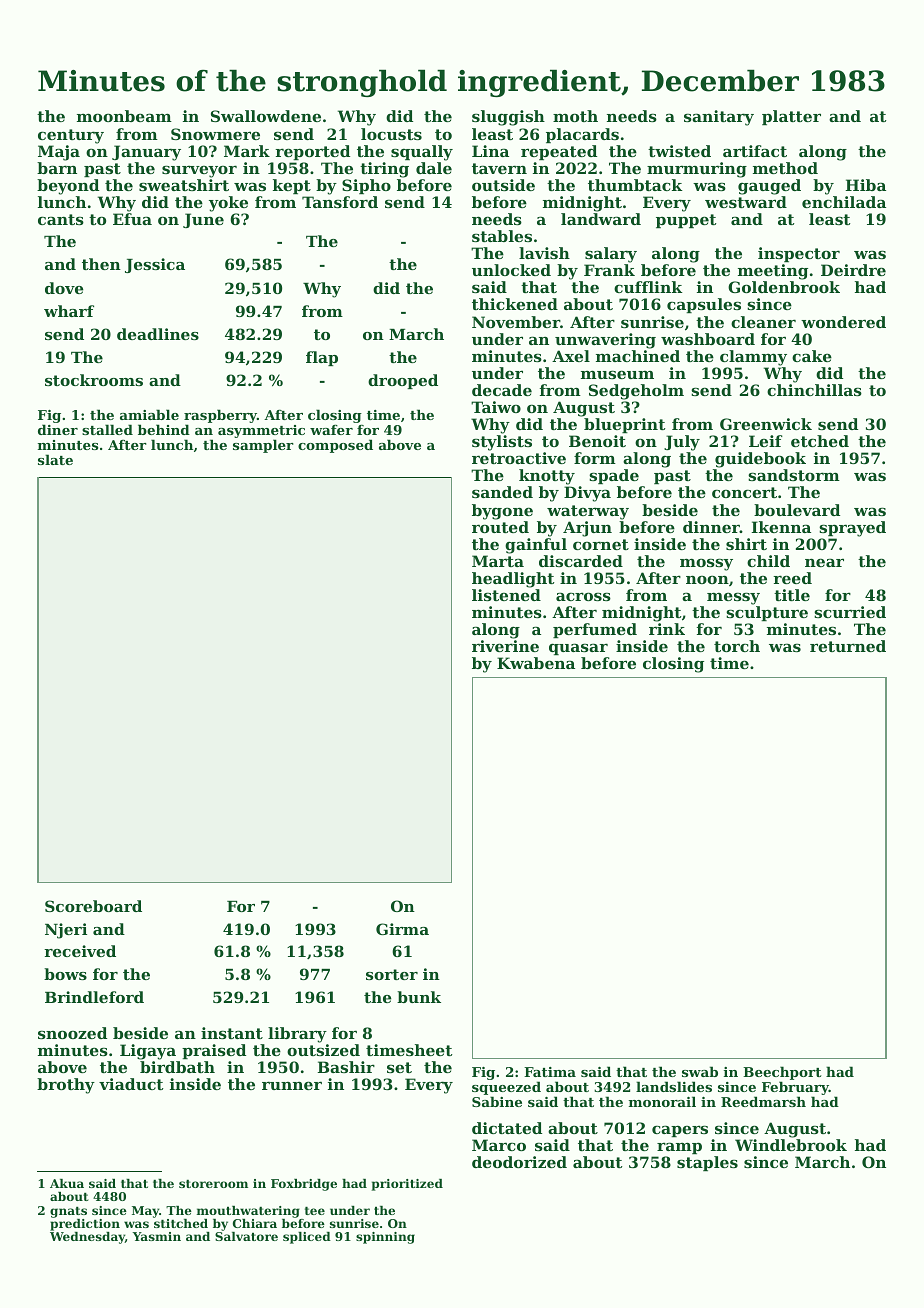 This screenshot has width=924, height=1308. Describe the element at coordinates (199, 171) in the screenshot. I see `surveyor` at that location.
